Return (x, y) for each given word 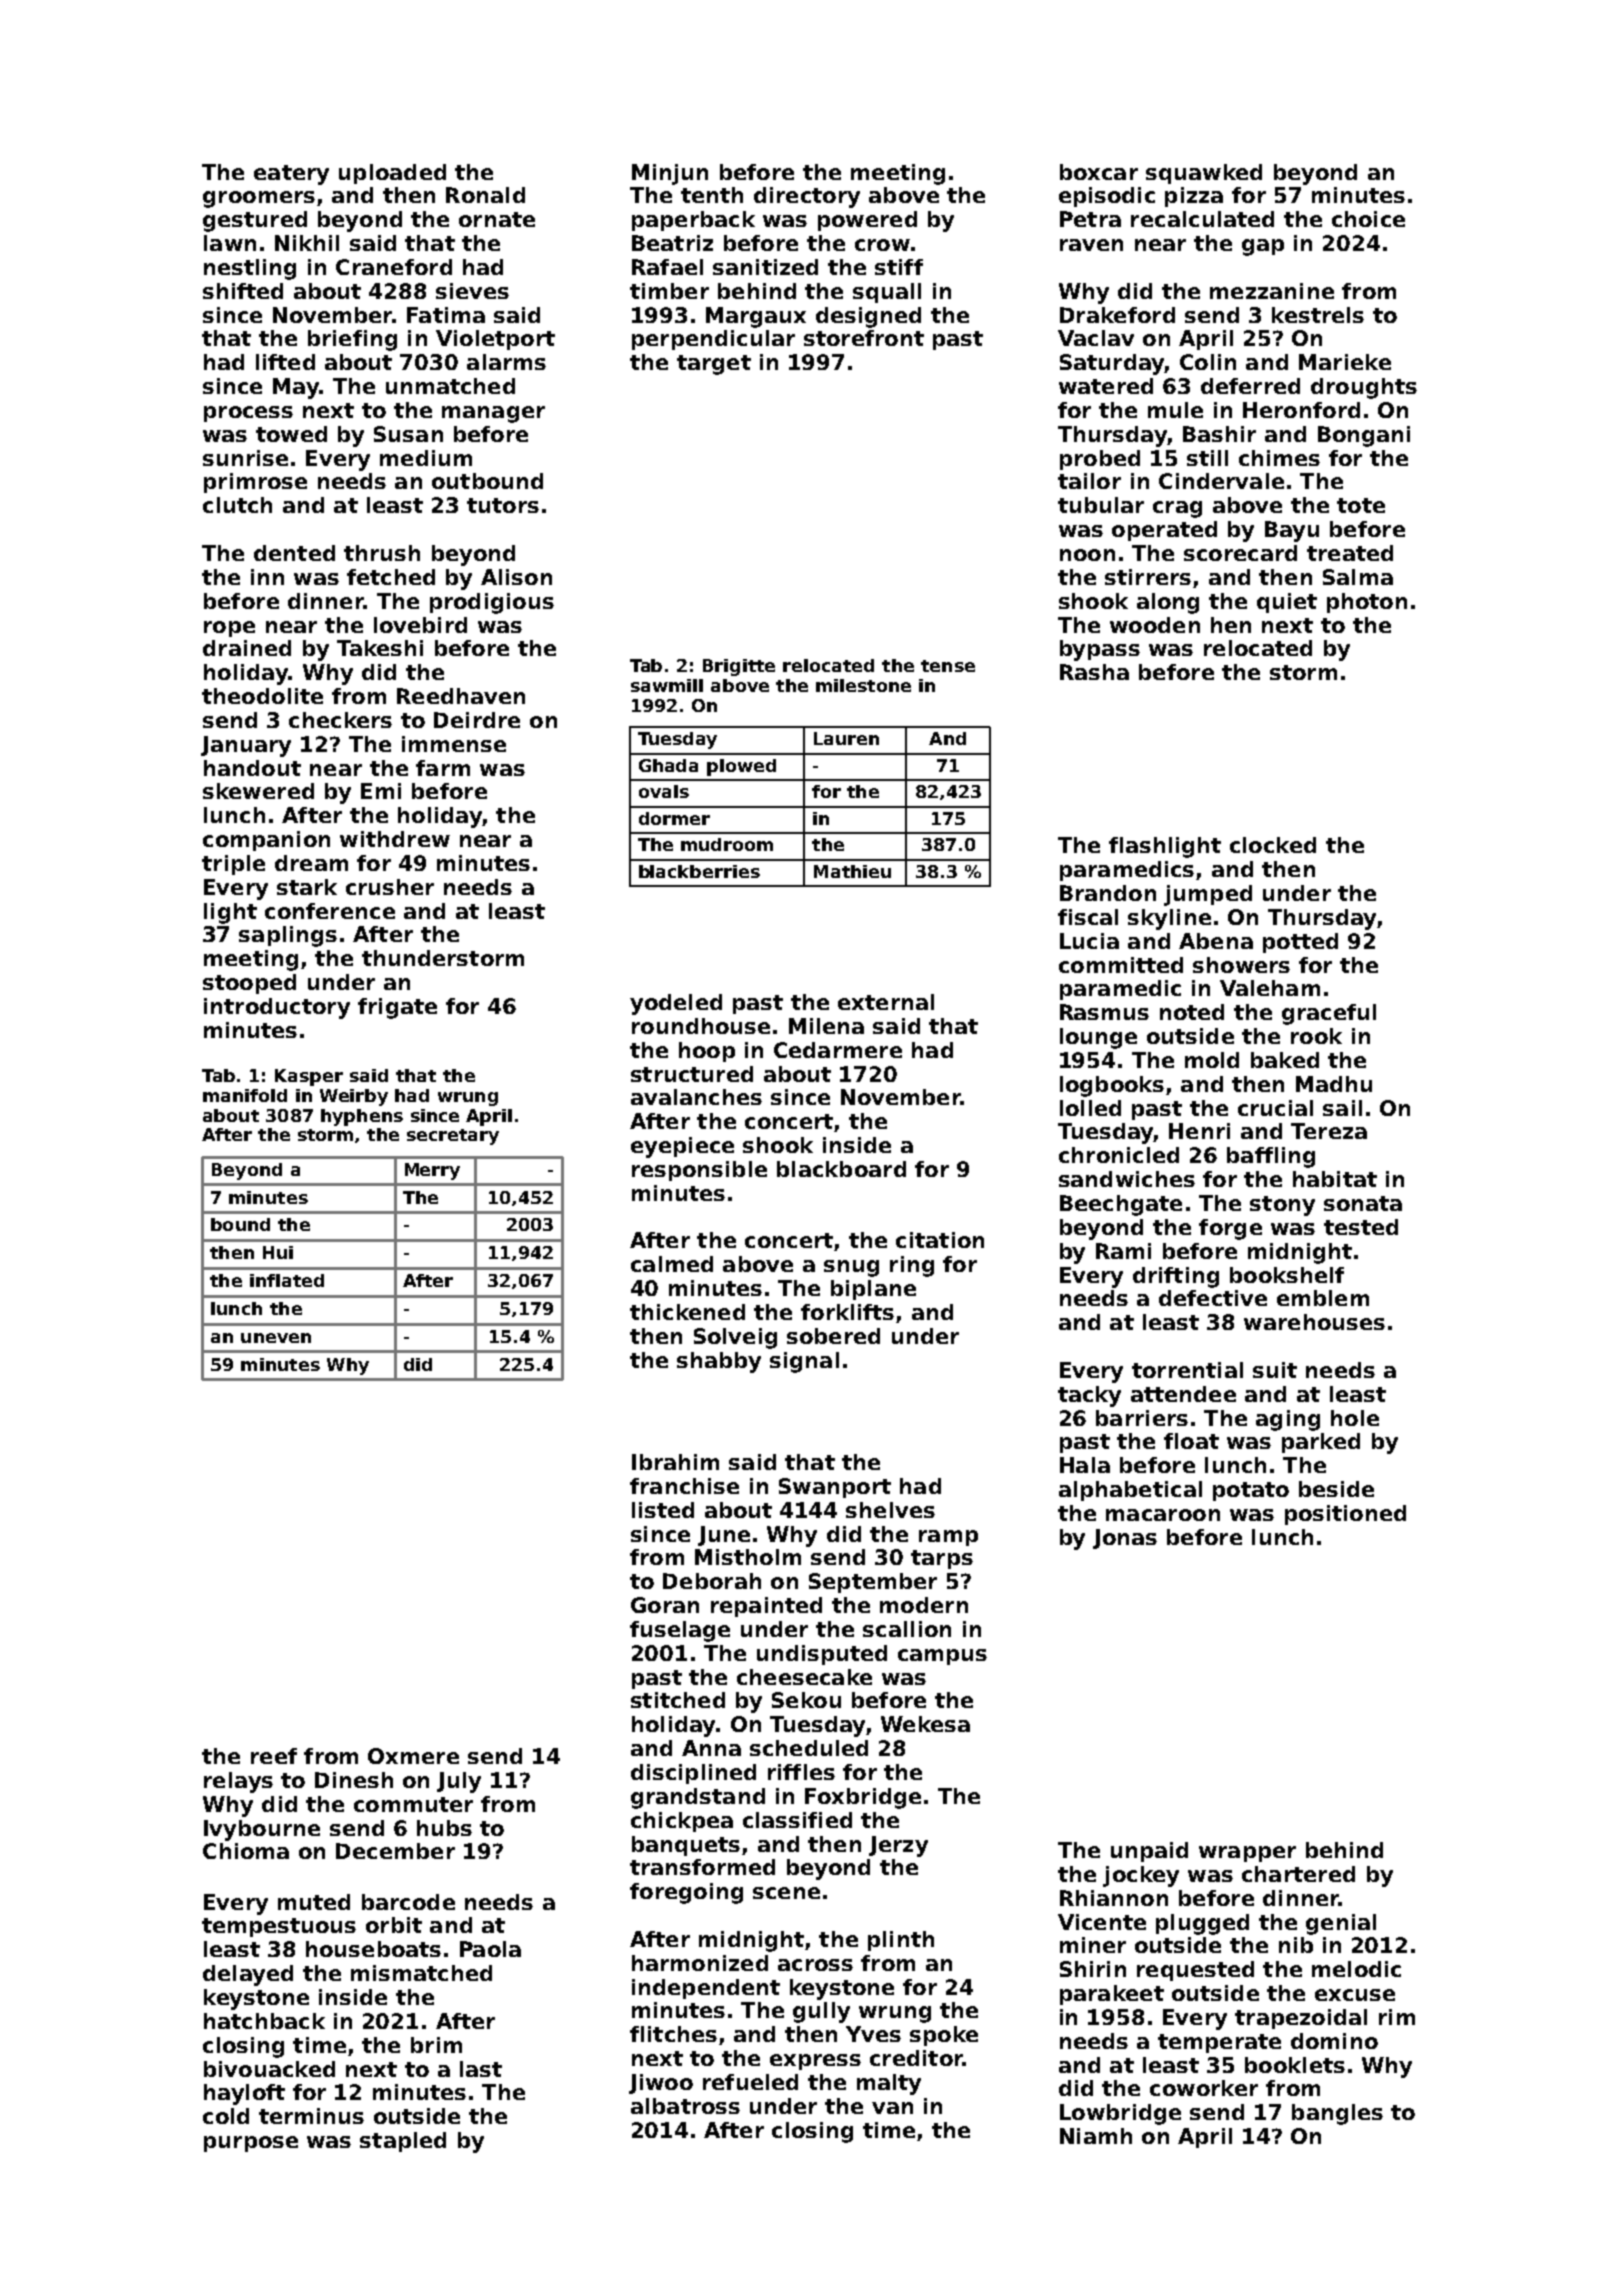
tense (948, 666)
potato (1251, 1491)
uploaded (392, 174)
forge (1230, 1229)
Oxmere (413, 1756)
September (873, 1583)
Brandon (1108, 893)
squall (887, 293)
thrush (382, 553)
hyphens (362, 1117)
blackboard (841, 1169)
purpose (251, 2144)
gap (1263, 247)
